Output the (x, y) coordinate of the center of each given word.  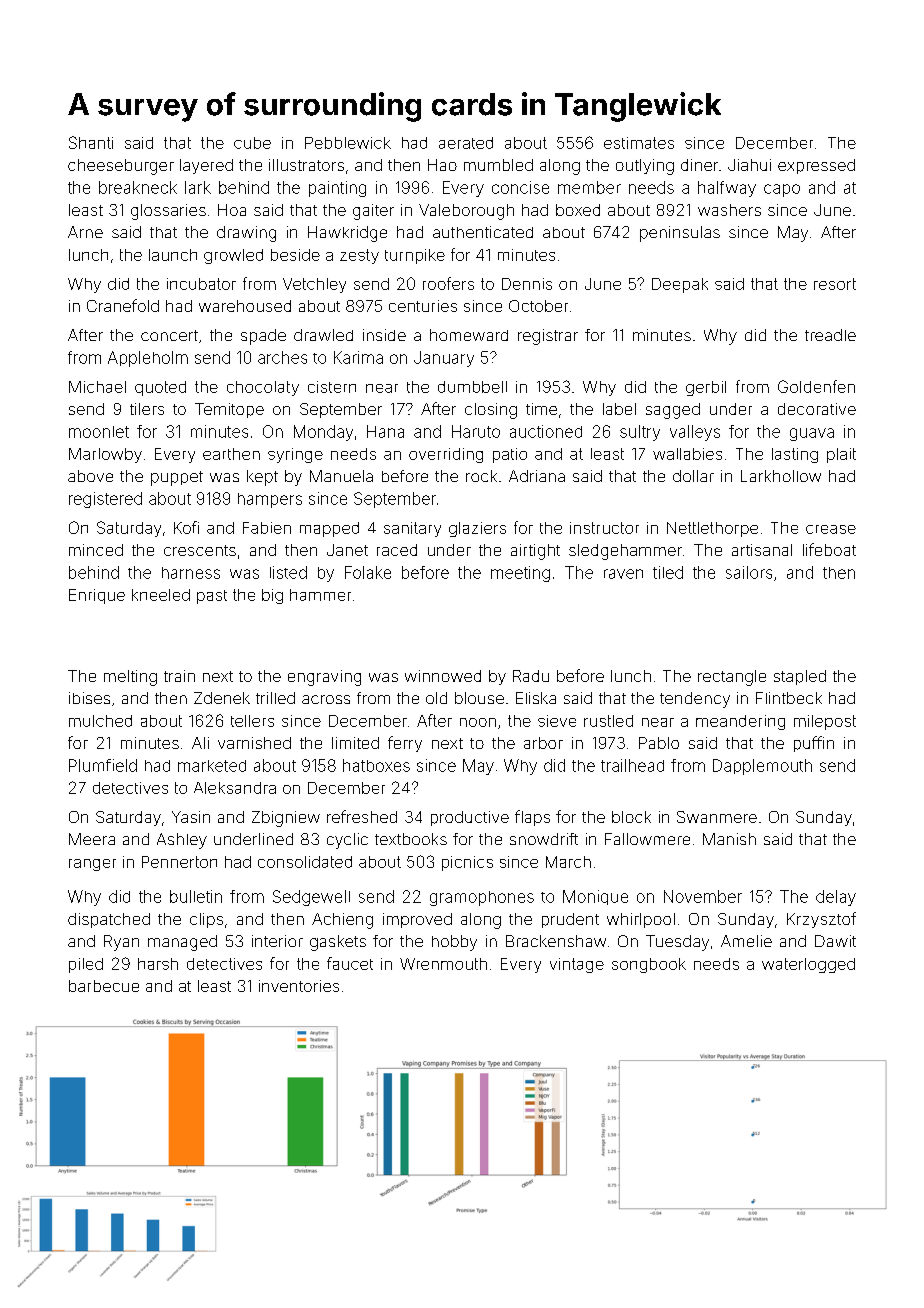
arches (282, 357)
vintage (577, 965)
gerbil (706, 388)
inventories (299, 986)
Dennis (527, 284)
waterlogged (808, 965)
